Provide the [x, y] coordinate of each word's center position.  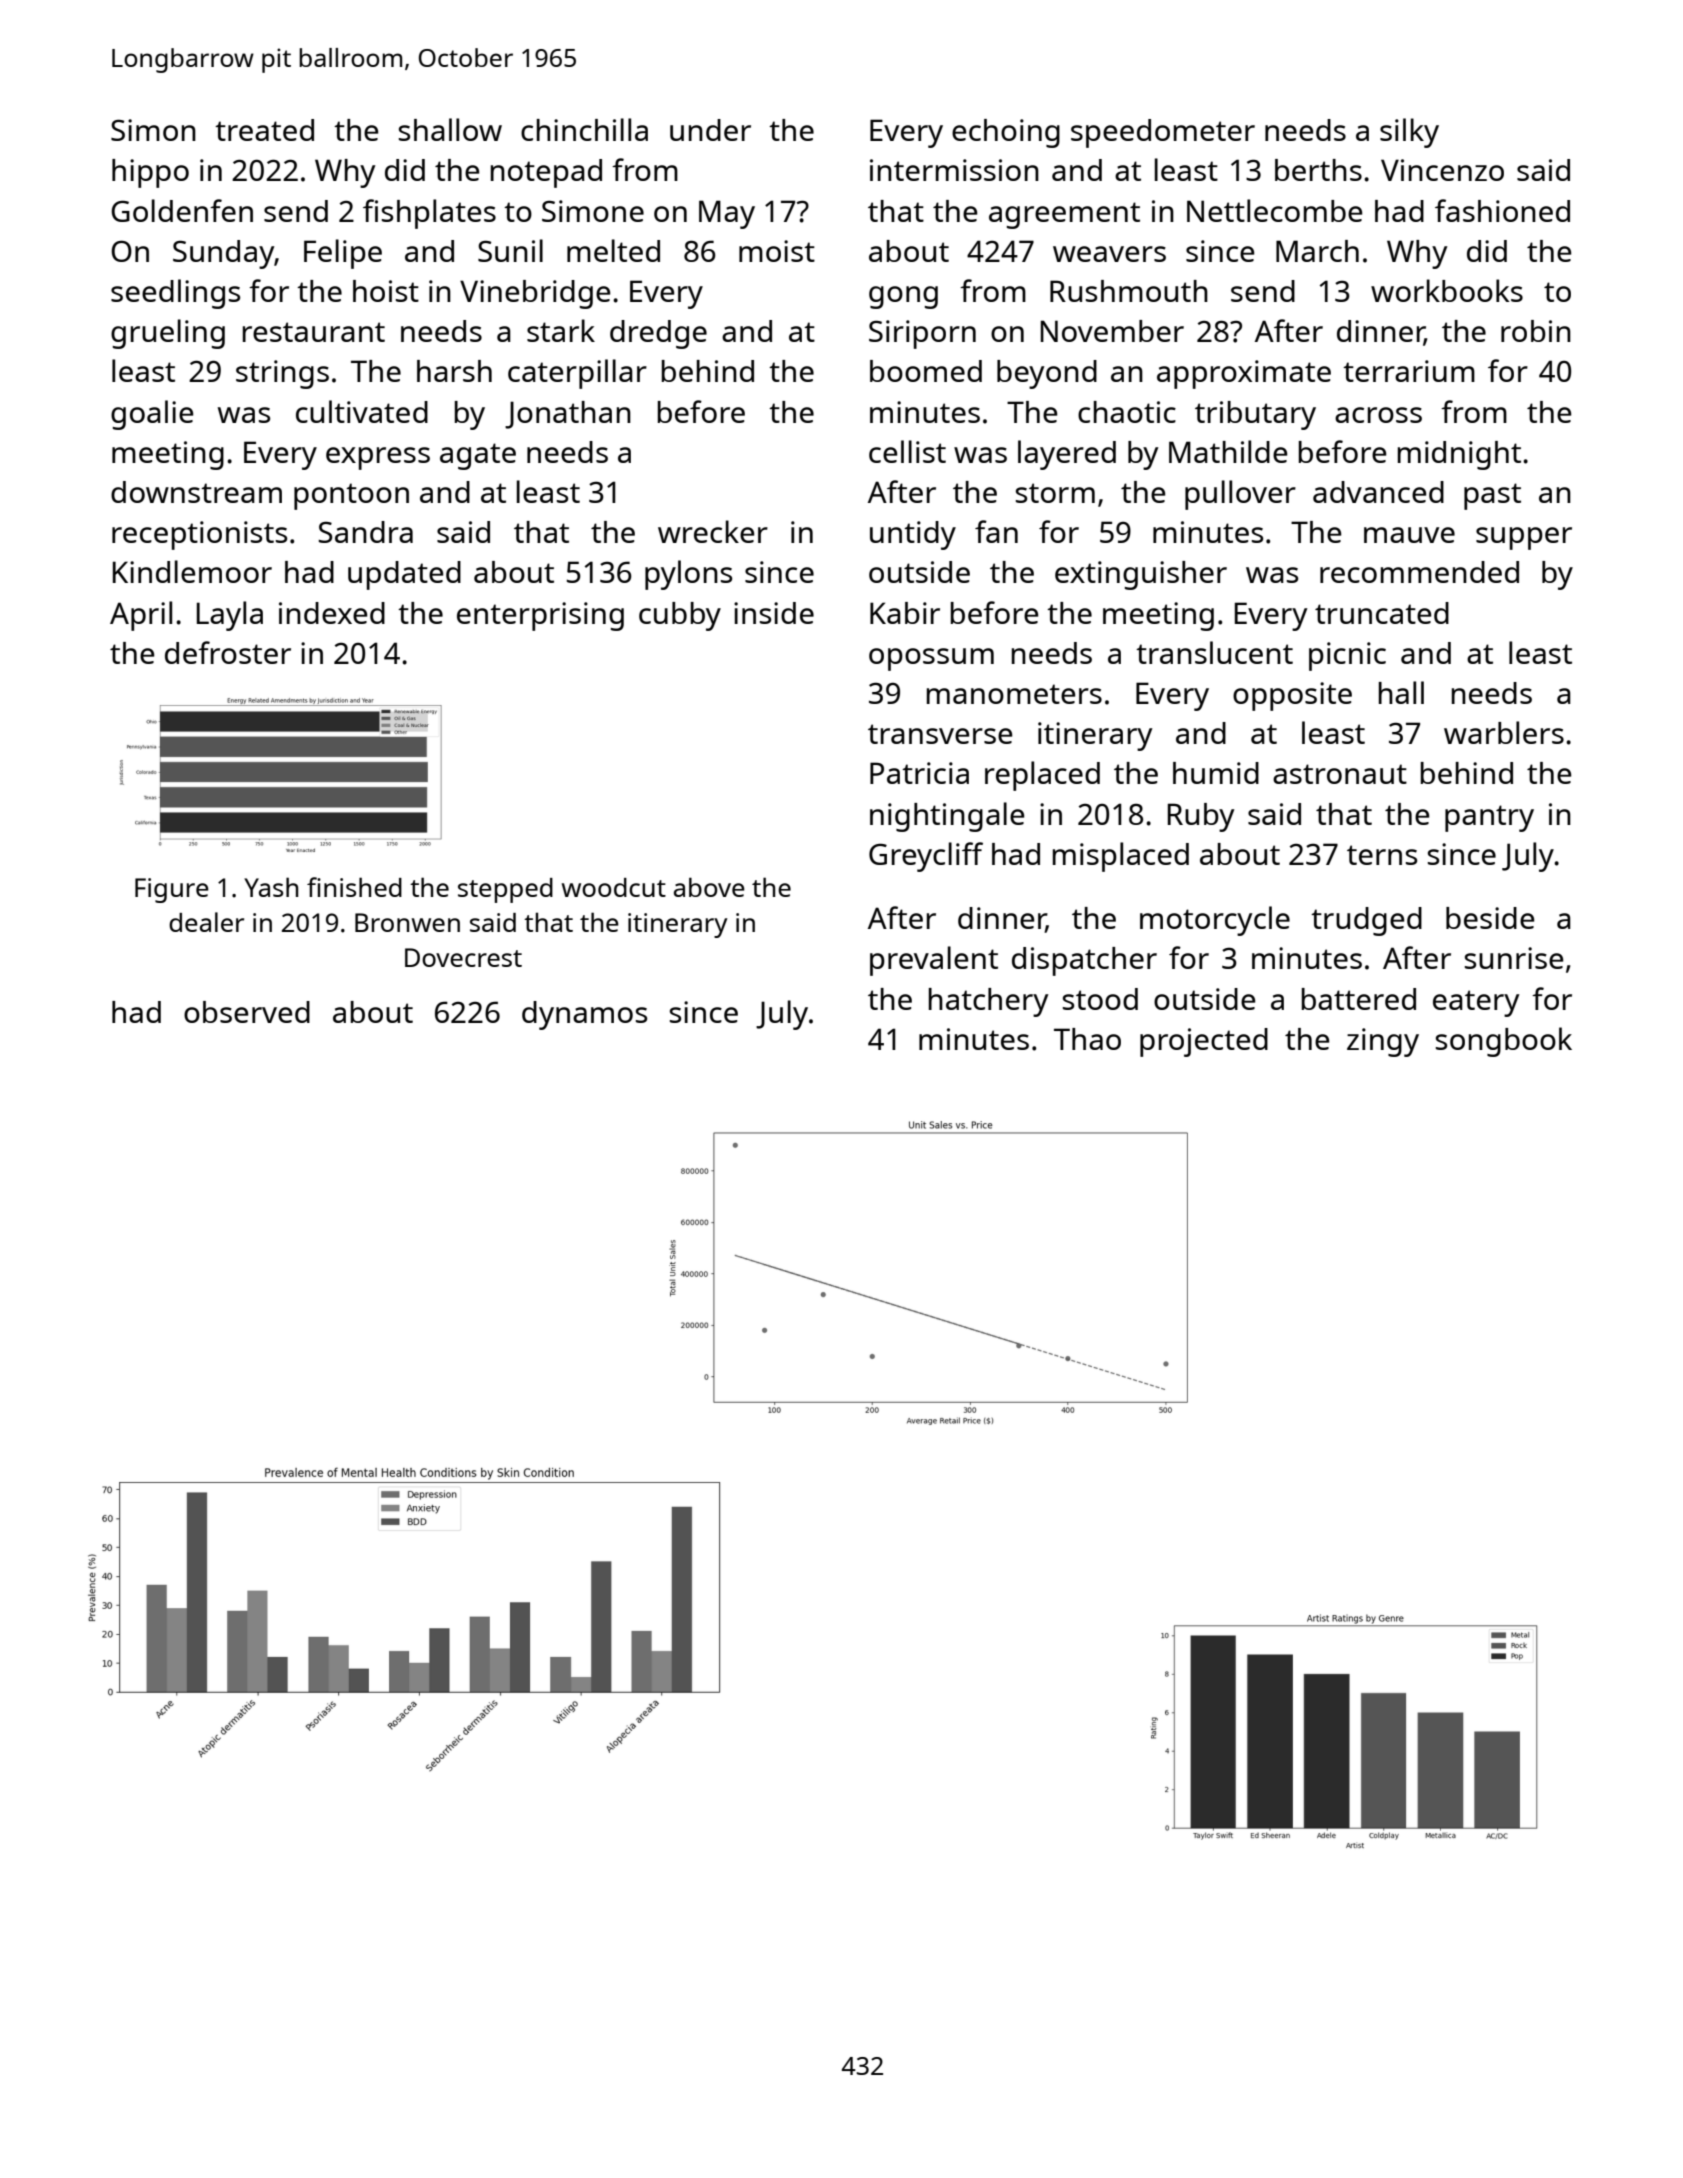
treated [264, 130]
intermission [954, 170]
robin [1536, 331]
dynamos [584, 1015]
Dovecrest [463, 957]
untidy [913, 535]
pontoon [351, 496]
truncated [1382, 613]
